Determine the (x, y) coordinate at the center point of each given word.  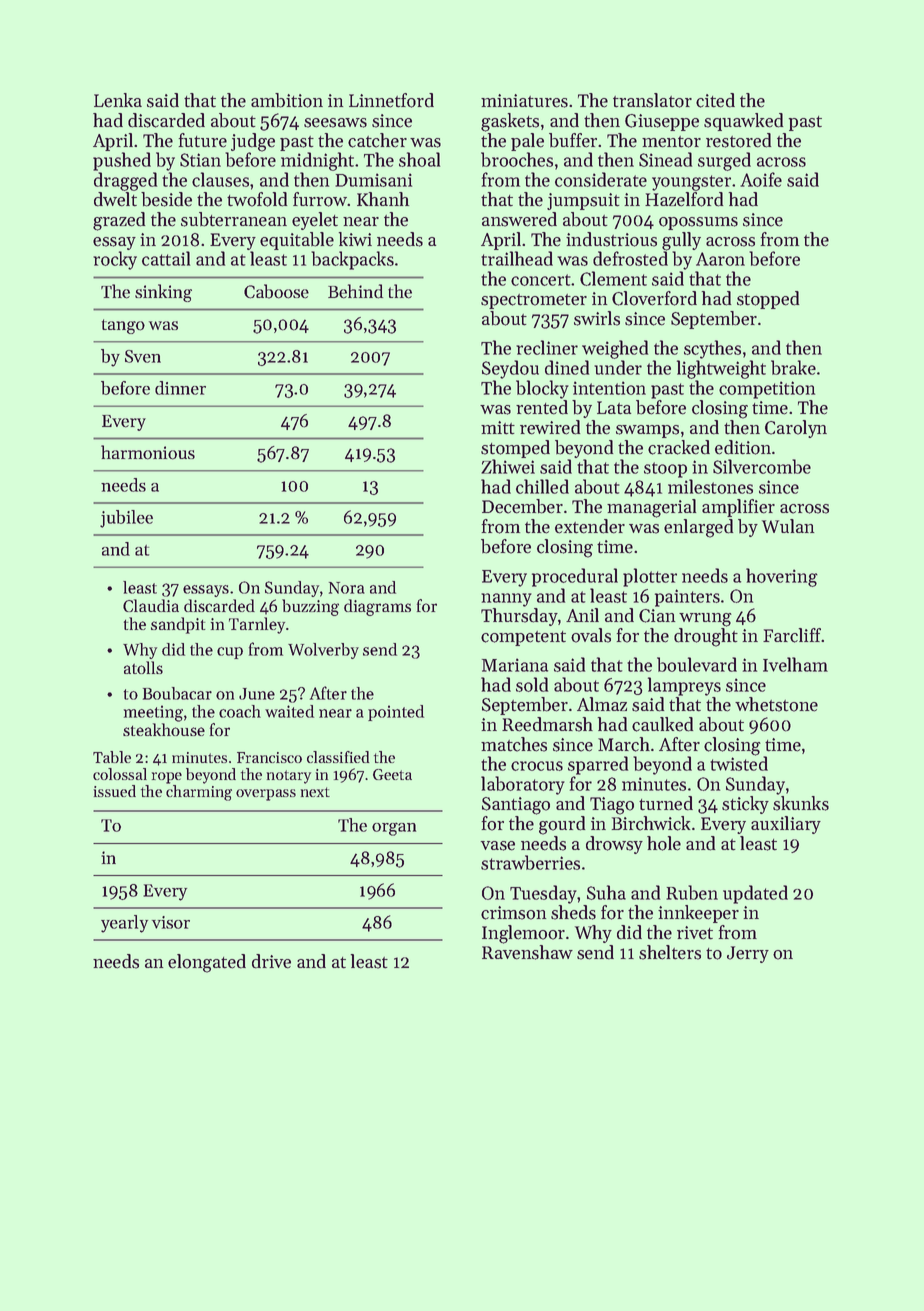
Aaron (720, 259)
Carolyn (796, 429)
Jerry (748, 954)
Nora (347, 588)
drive (271, 961)
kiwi (355, 239)
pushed (122, 161)
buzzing (310, 607)
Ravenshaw (527, 952)
